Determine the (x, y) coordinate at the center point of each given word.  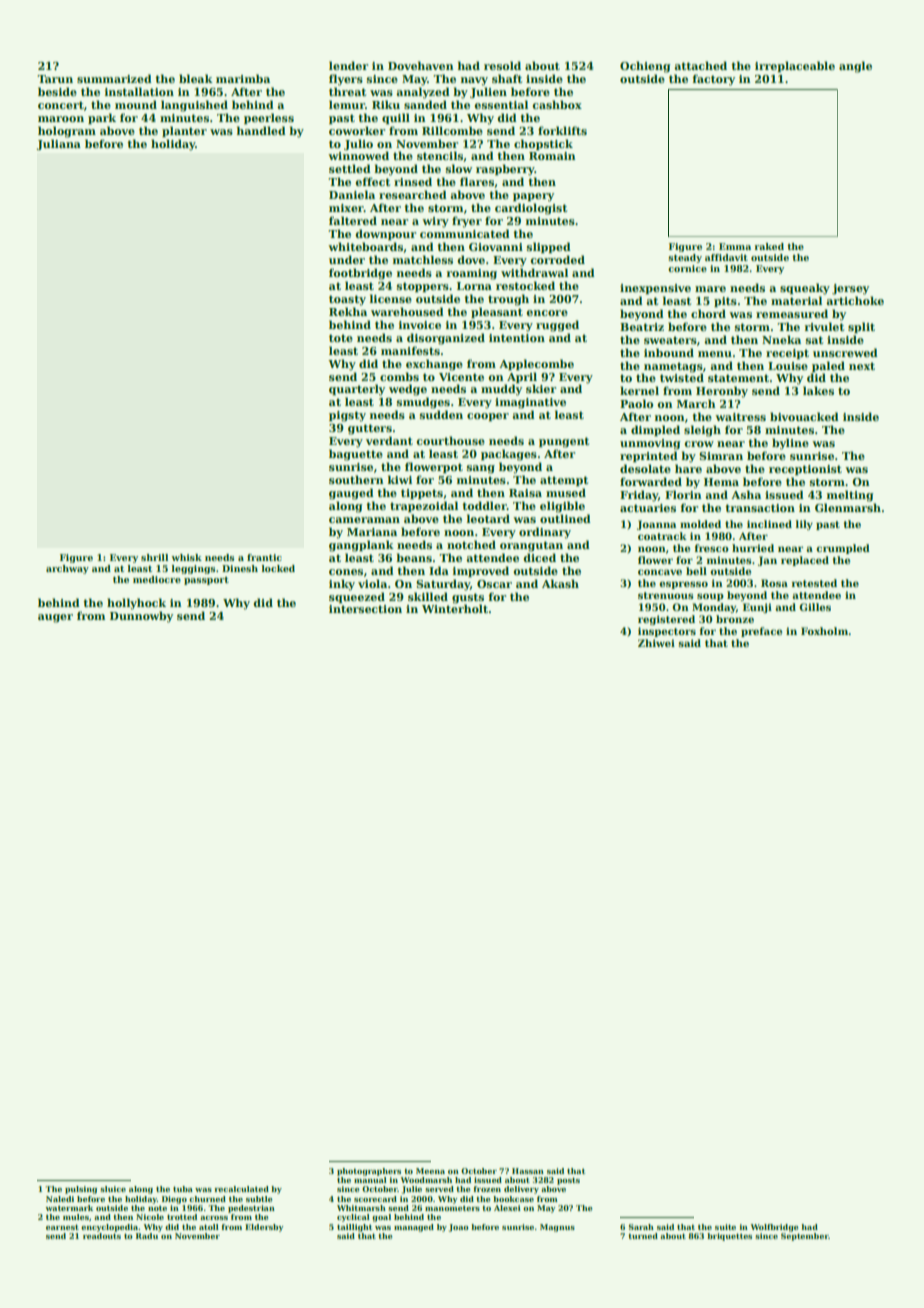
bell (696, 571)
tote (341, 338)
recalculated (241, 1189)
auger (55, 618)
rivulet (824, 326)
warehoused (407, 311)
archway (67, 569)
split (861, 327)
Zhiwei (656, 643)
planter (184, 131)
